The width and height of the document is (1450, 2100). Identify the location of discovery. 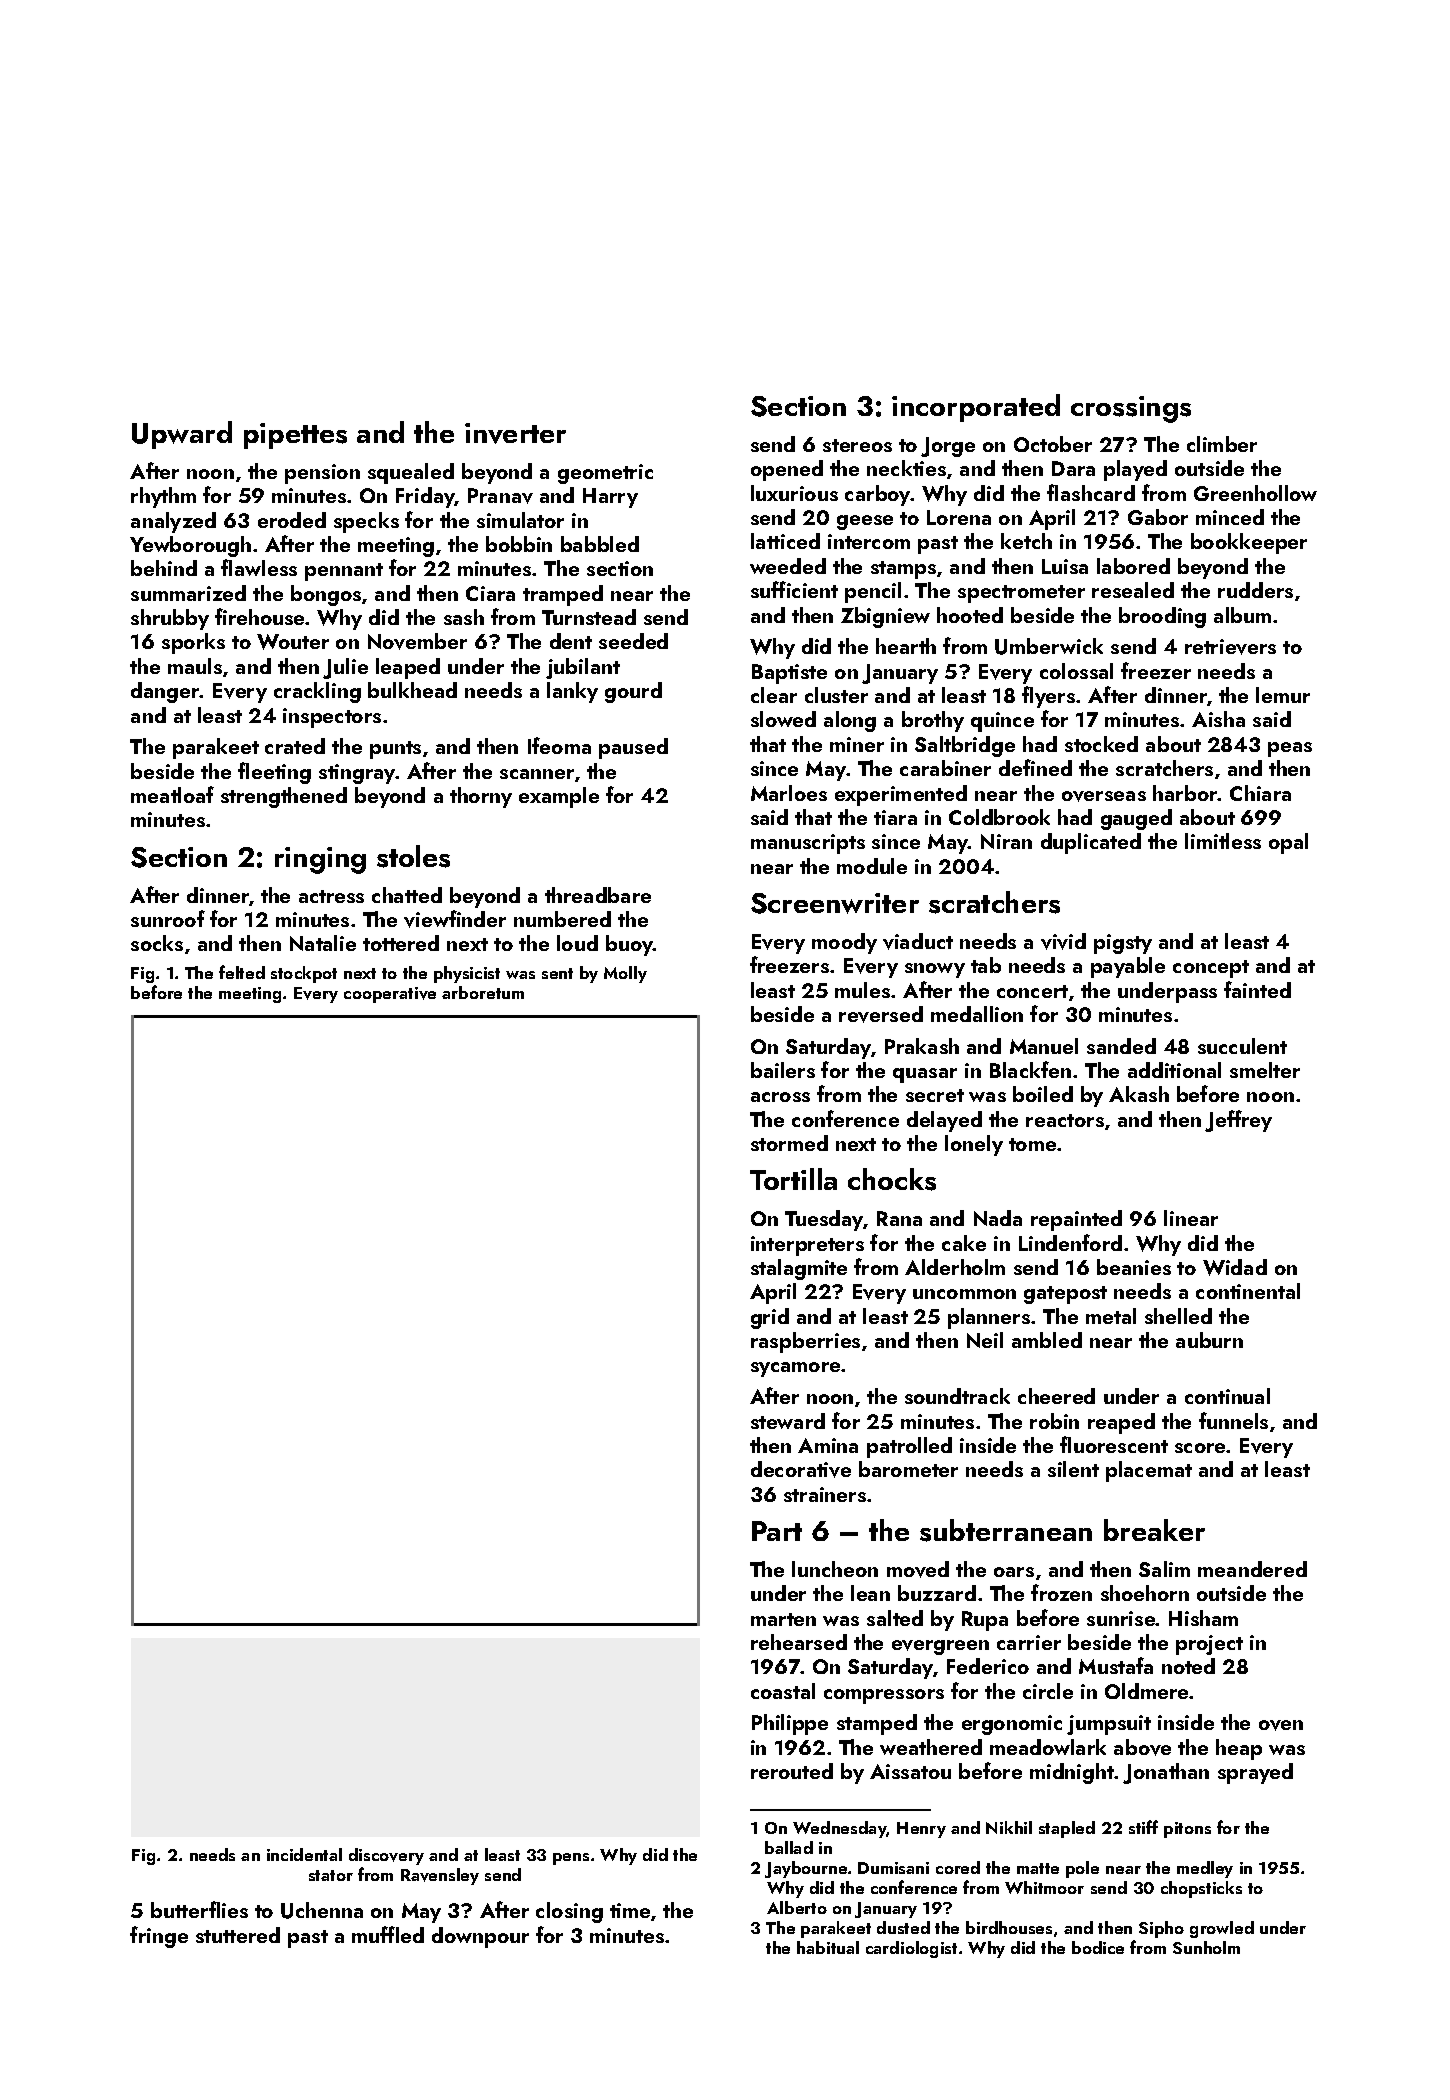
(386, 1856).
